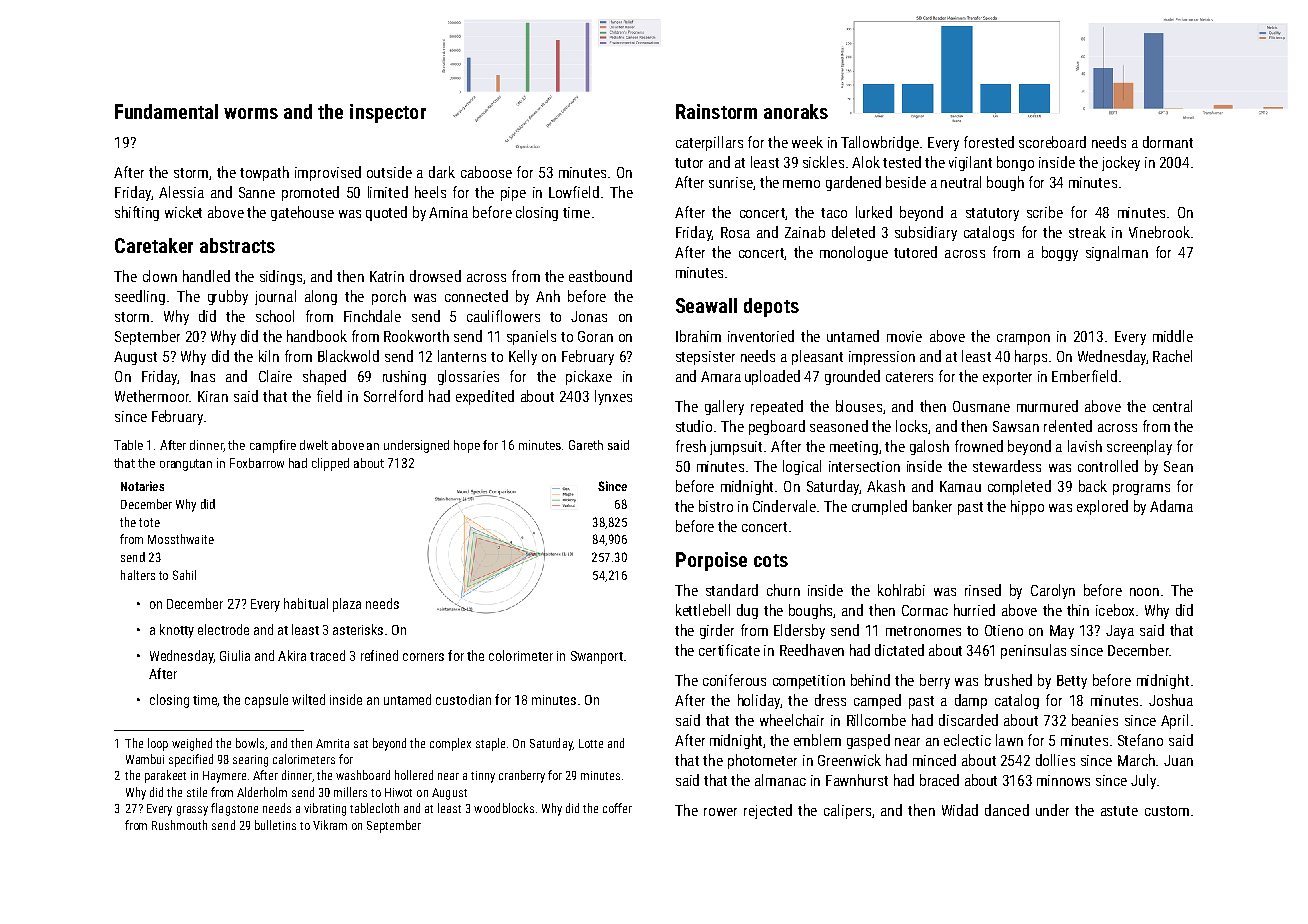 The width and height of the page is (1308, 924). I want to click on Hiwot, so click(398, 792).
